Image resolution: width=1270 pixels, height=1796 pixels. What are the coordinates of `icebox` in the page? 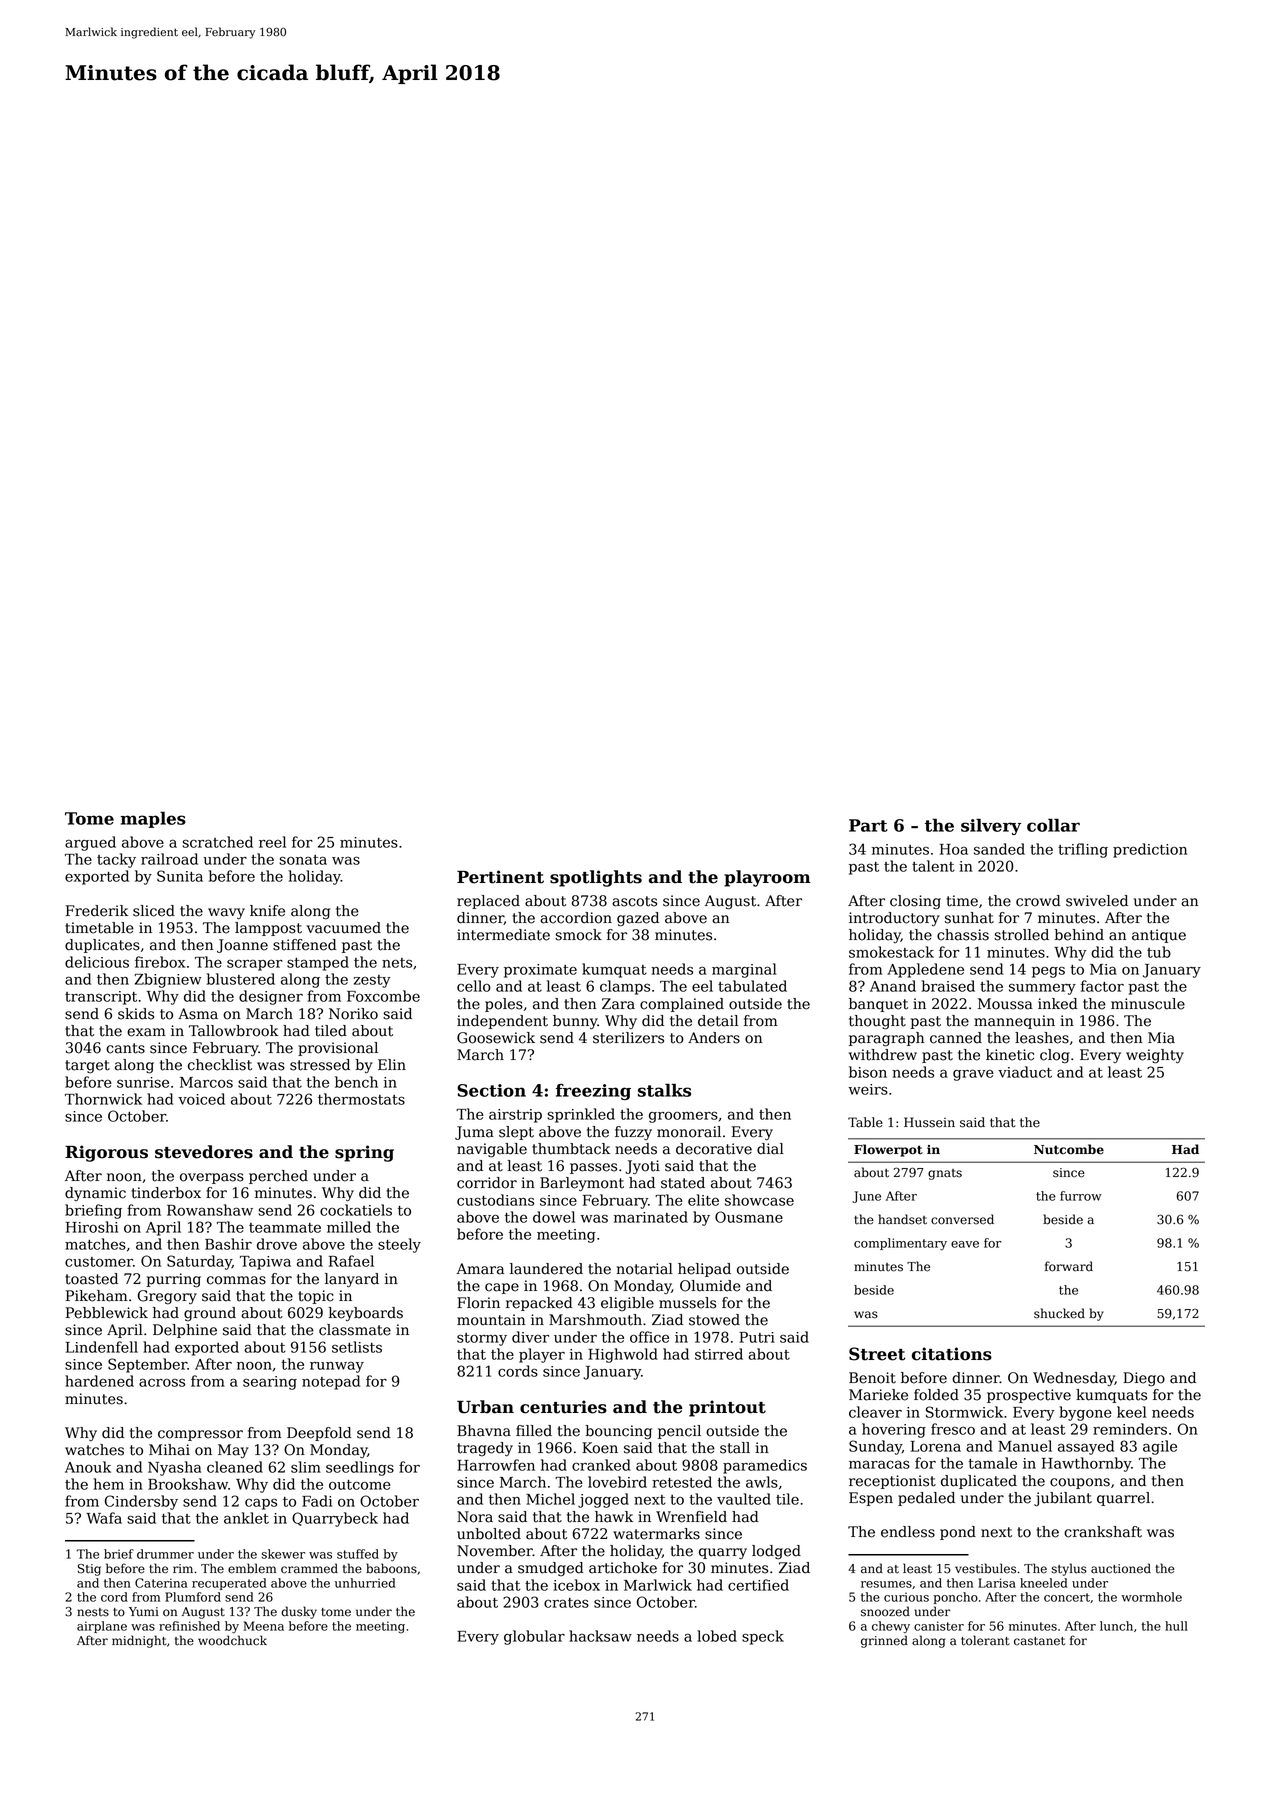 It's located at (576, 1585).
